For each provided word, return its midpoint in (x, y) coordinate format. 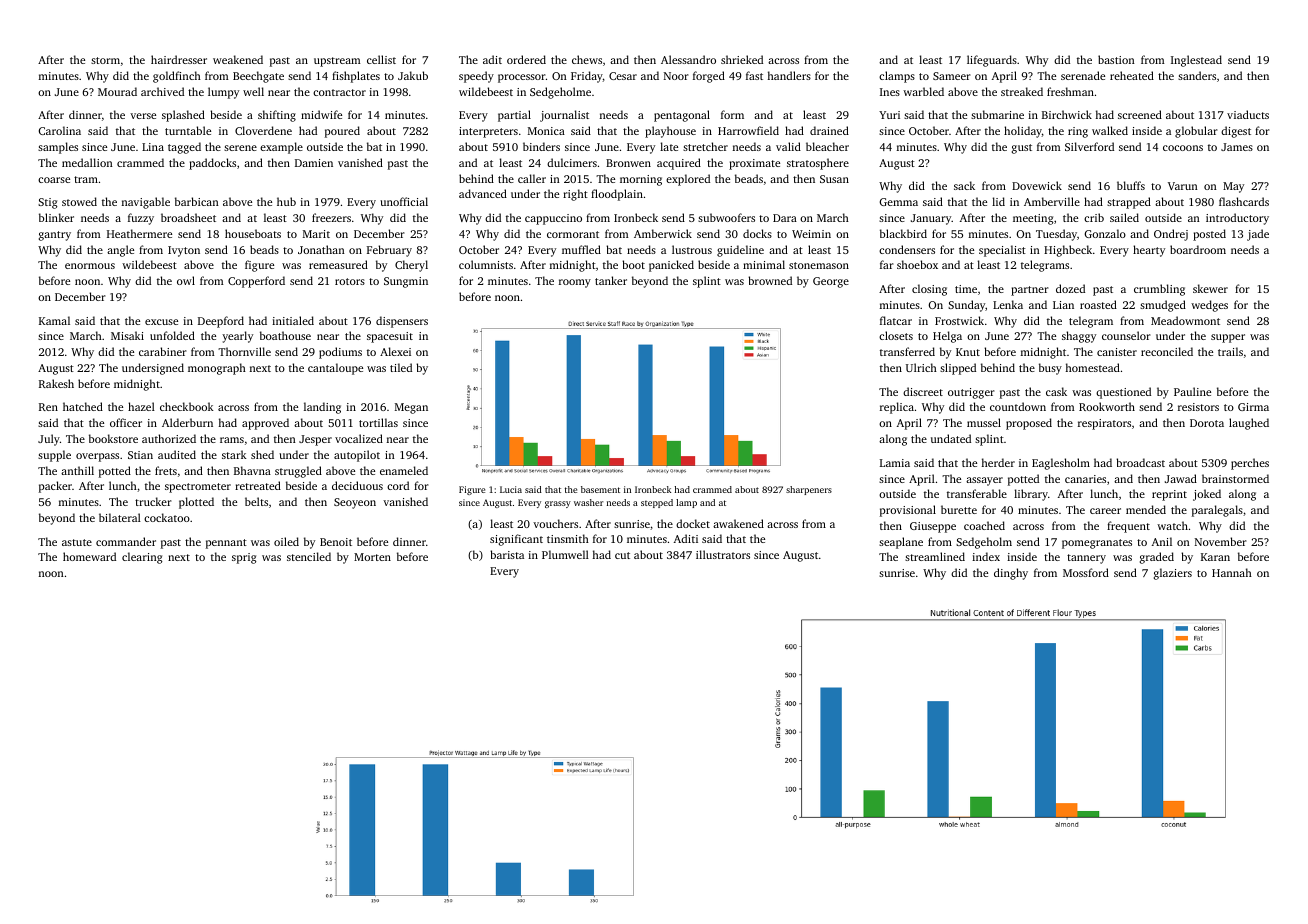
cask (1056, 391)
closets (896, 335)
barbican (197, 201)
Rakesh (56, 383)
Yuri (889, 115)
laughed (1249, 424)
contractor (339, 92)
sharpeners (809, 490)
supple (54, 456)
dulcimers (572, 162)
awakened (738, 523)
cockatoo (167, 517)
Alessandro (688, 59)
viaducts (1248, 114)
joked (1207, 495)
